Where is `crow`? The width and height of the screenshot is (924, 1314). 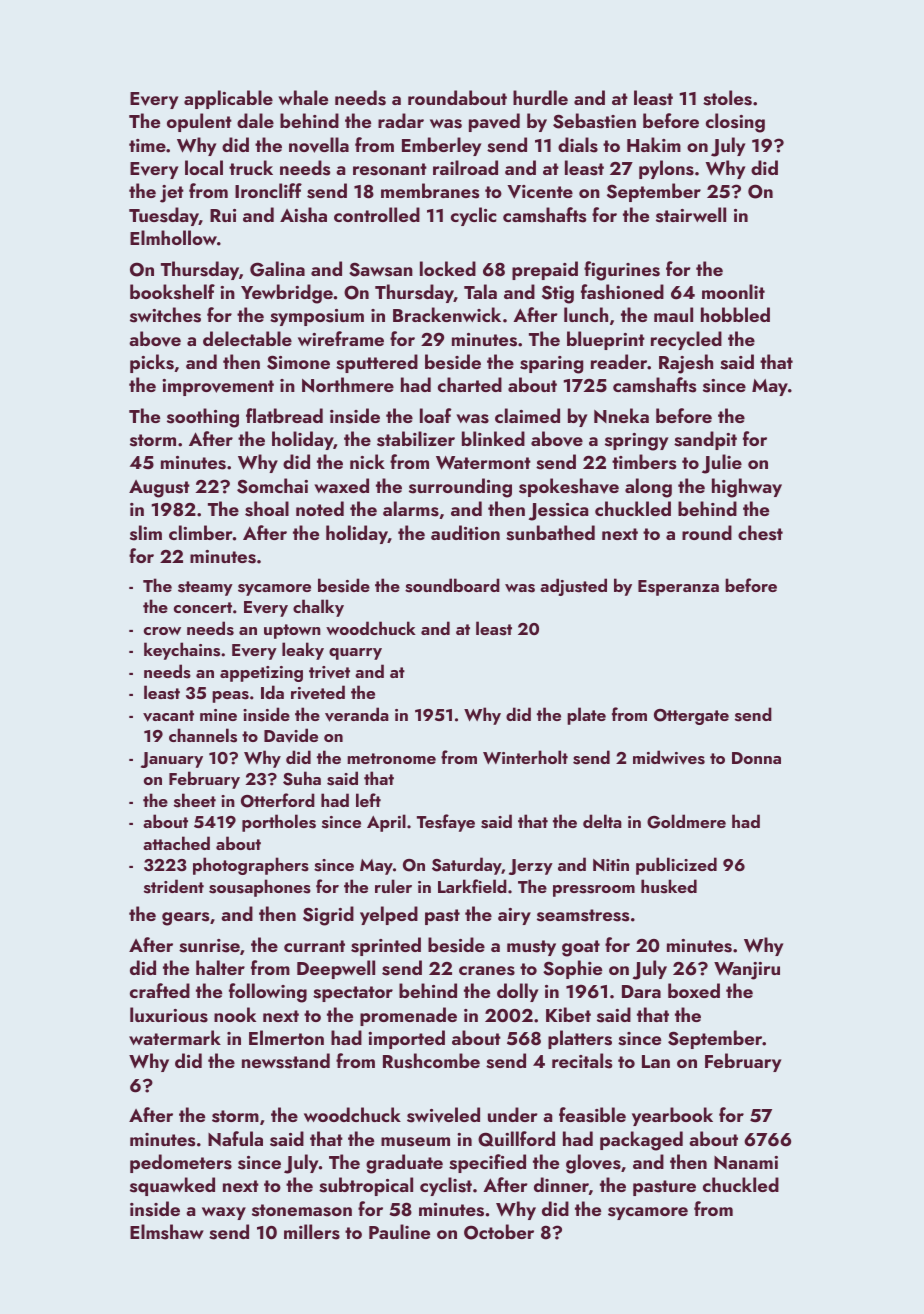 crow is located at coordinates (162, 631).
